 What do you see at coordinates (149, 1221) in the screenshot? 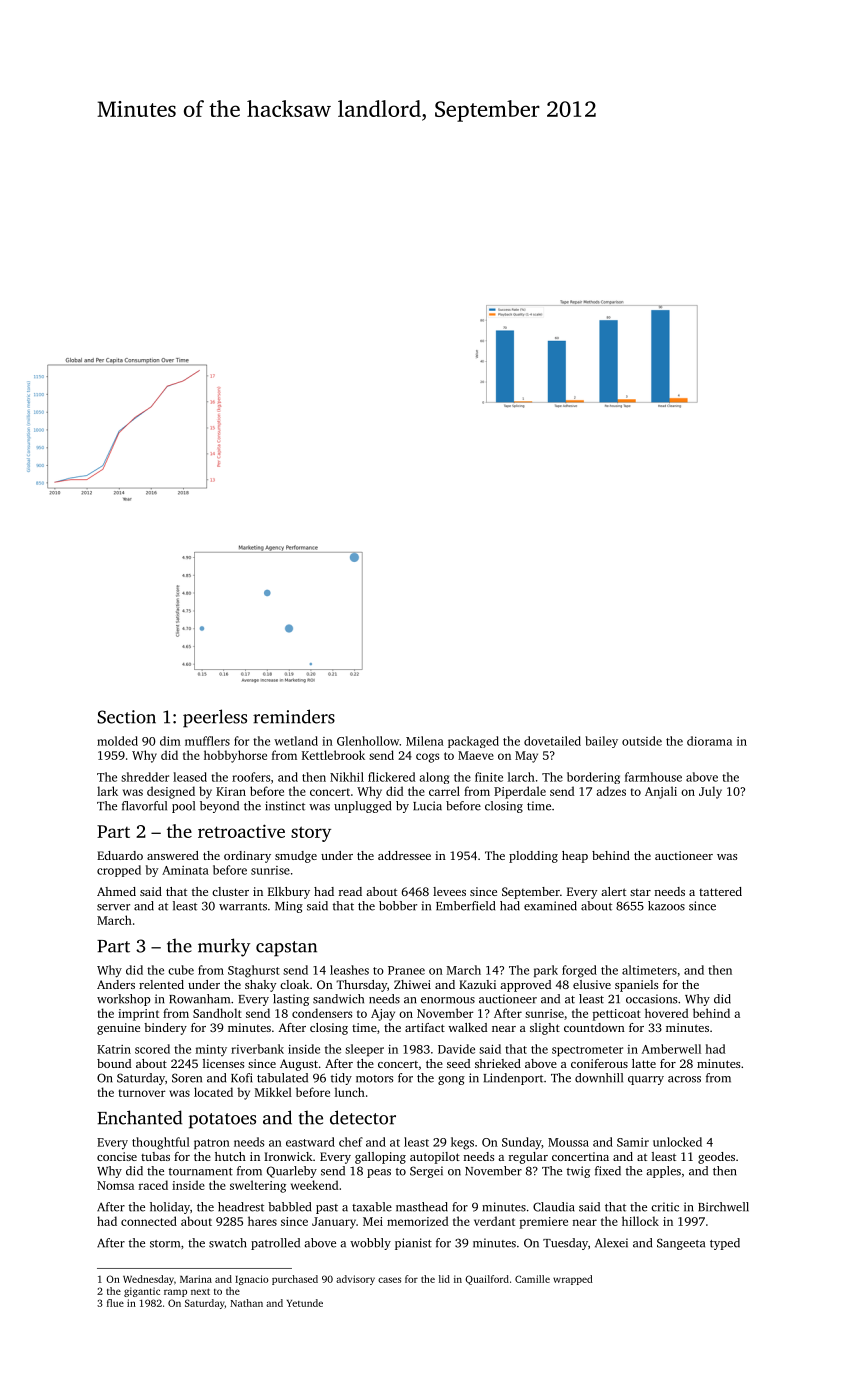
I see `connected` at bounding box center [149, 1221].
